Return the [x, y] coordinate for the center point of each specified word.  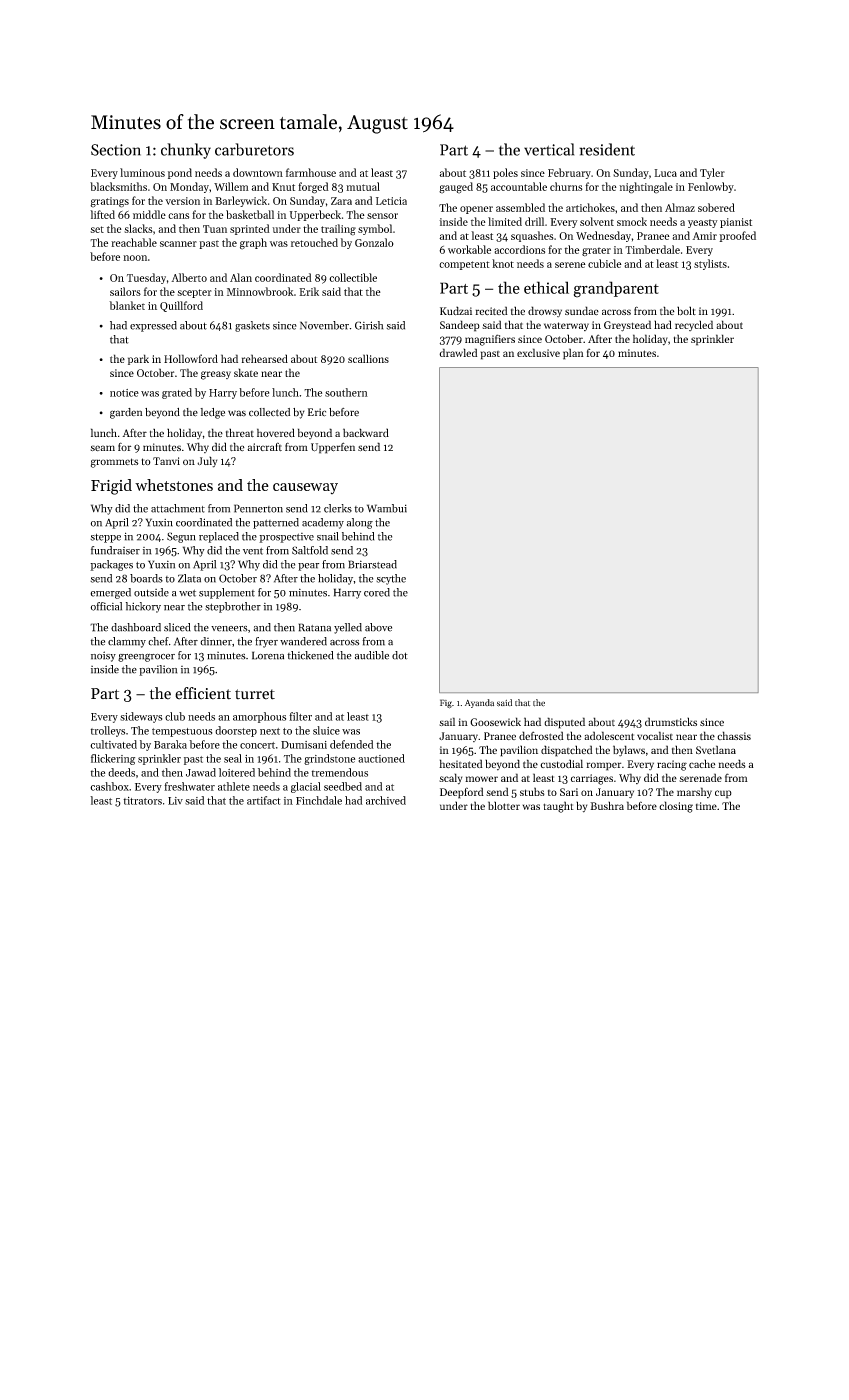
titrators [142, 801]
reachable [134, 242]
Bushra [607, 805]
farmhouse [311, 172]
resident [607, 149]
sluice [326, 730]
